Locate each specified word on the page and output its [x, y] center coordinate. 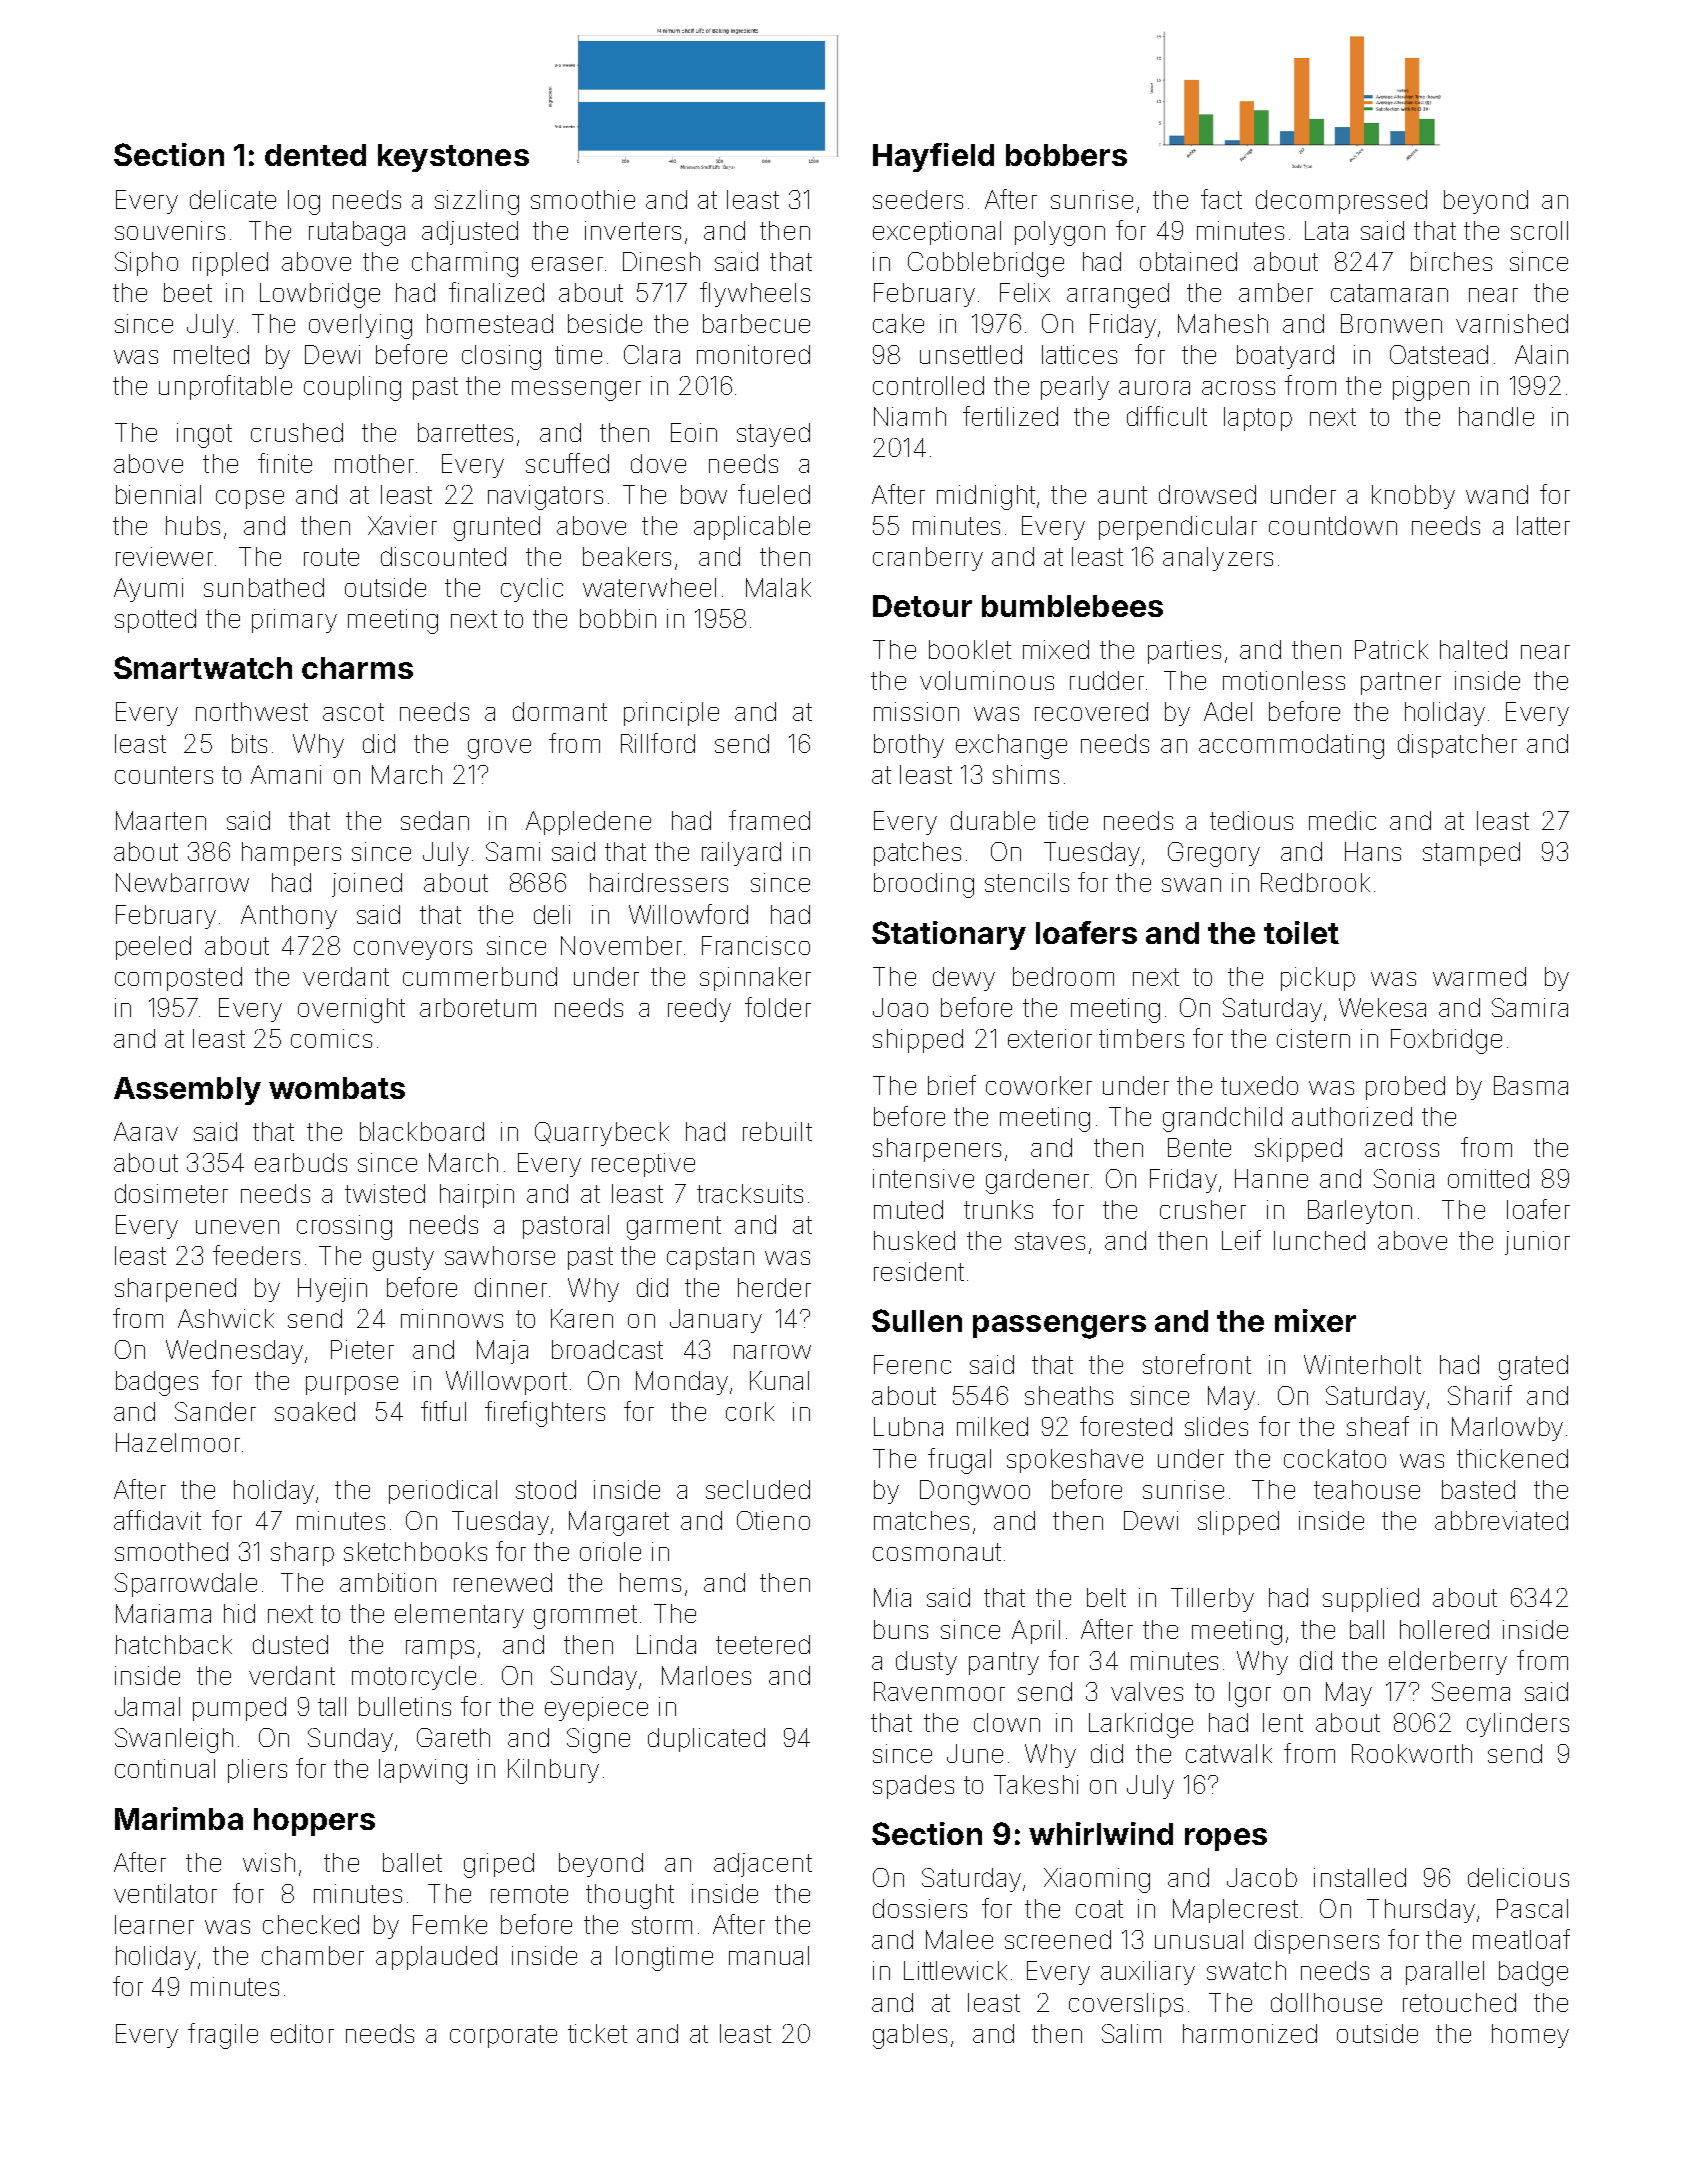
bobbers [1066, 155]
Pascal [1532, 1908]
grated [1533, 1367]
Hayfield [933, 157]
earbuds [301, 1162]
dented [315, 155]
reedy [699, 1010]
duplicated [706, 1740]
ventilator [165, 1893]
